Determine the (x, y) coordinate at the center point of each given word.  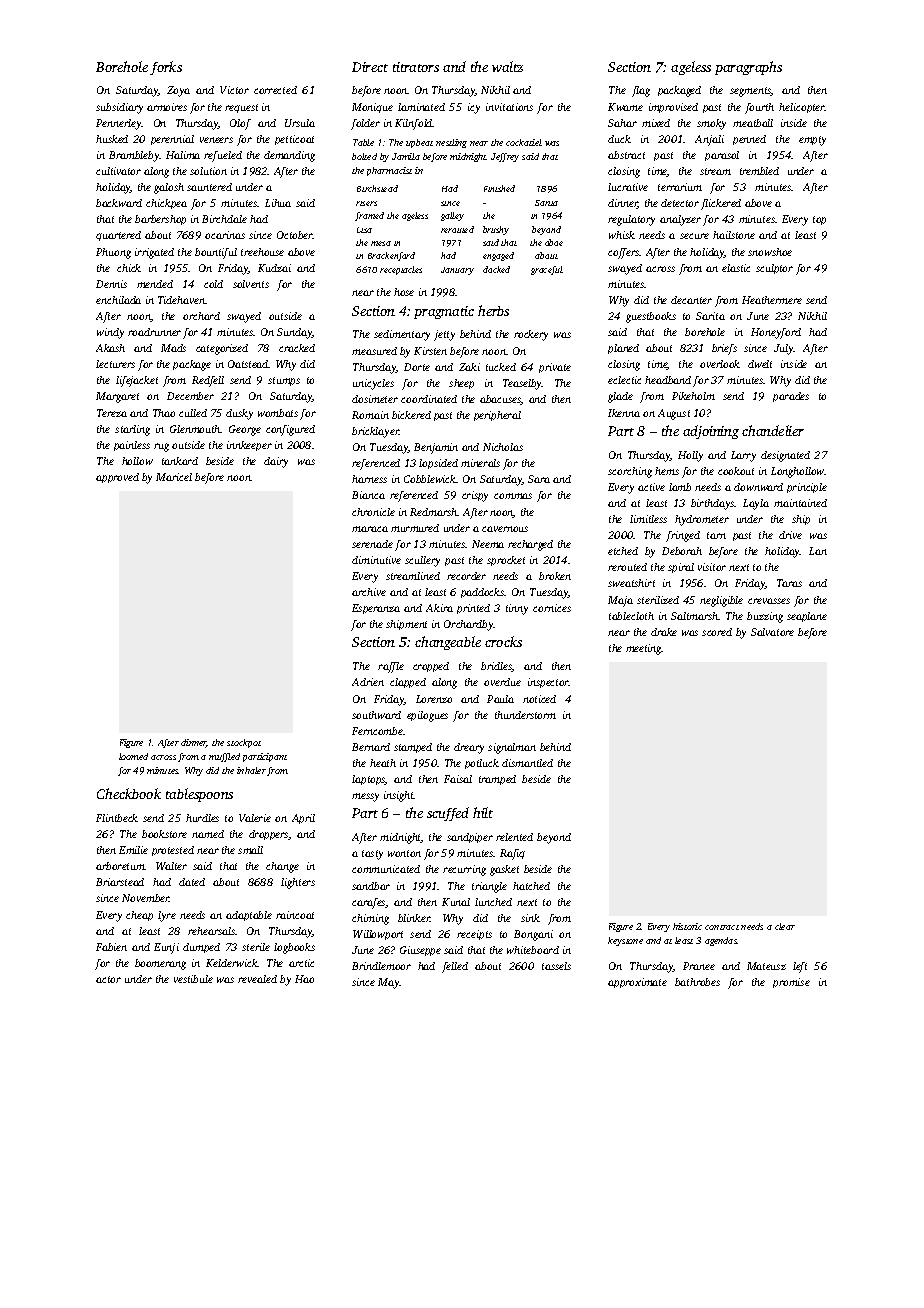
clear (785, 926)
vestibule (193, 979)
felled (455, 967)
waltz (507, 66)
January (457, 271)
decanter (691, 300)
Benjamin (436, 448)
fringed (683, 536)
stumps (284, 381)
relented (514, 837)
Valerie (255, 818)
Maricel (174, 477)
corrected (275, 90)
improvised (673, 108)
